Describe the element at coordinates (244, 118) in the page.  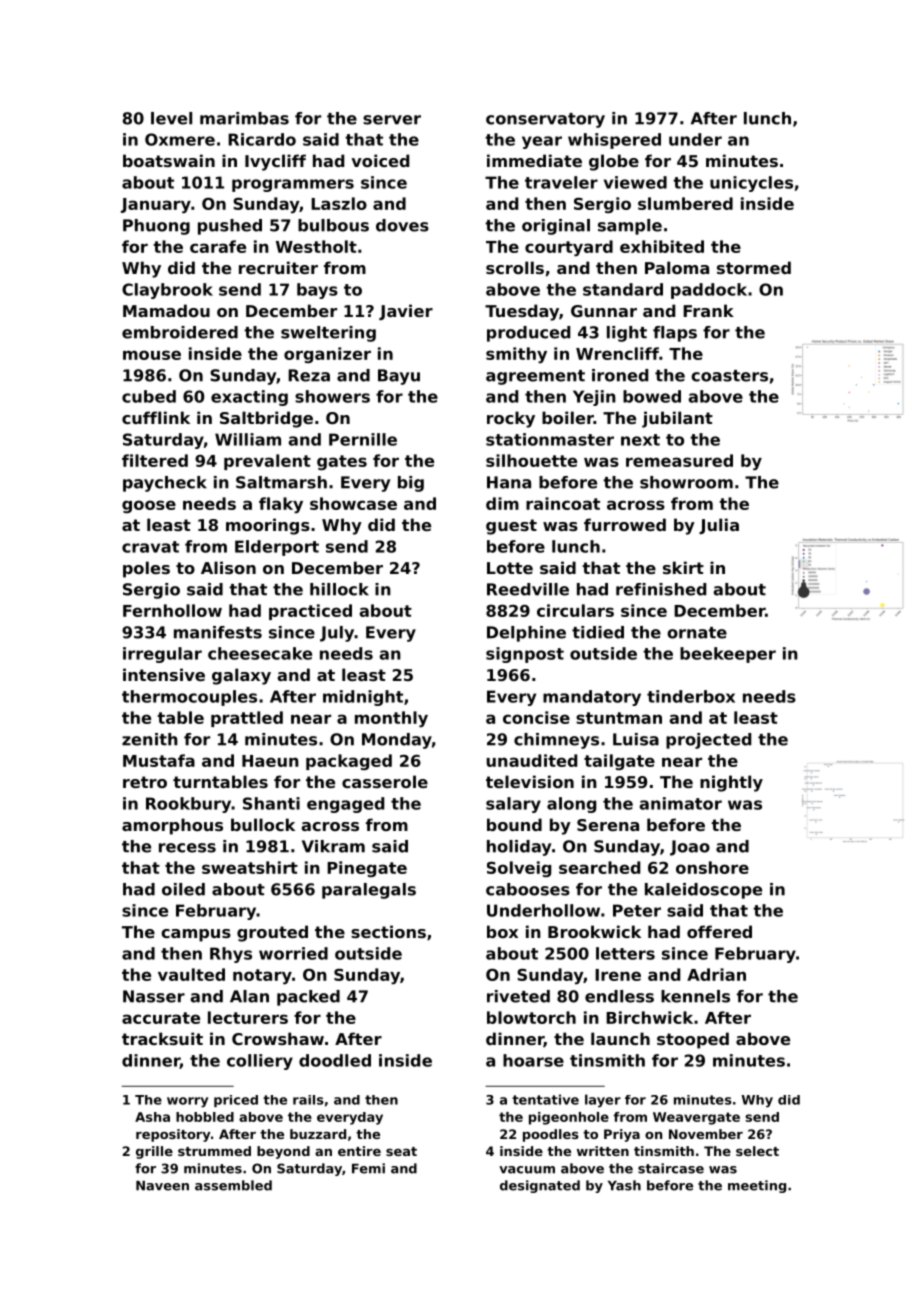
I see `marimbas` at that location.
